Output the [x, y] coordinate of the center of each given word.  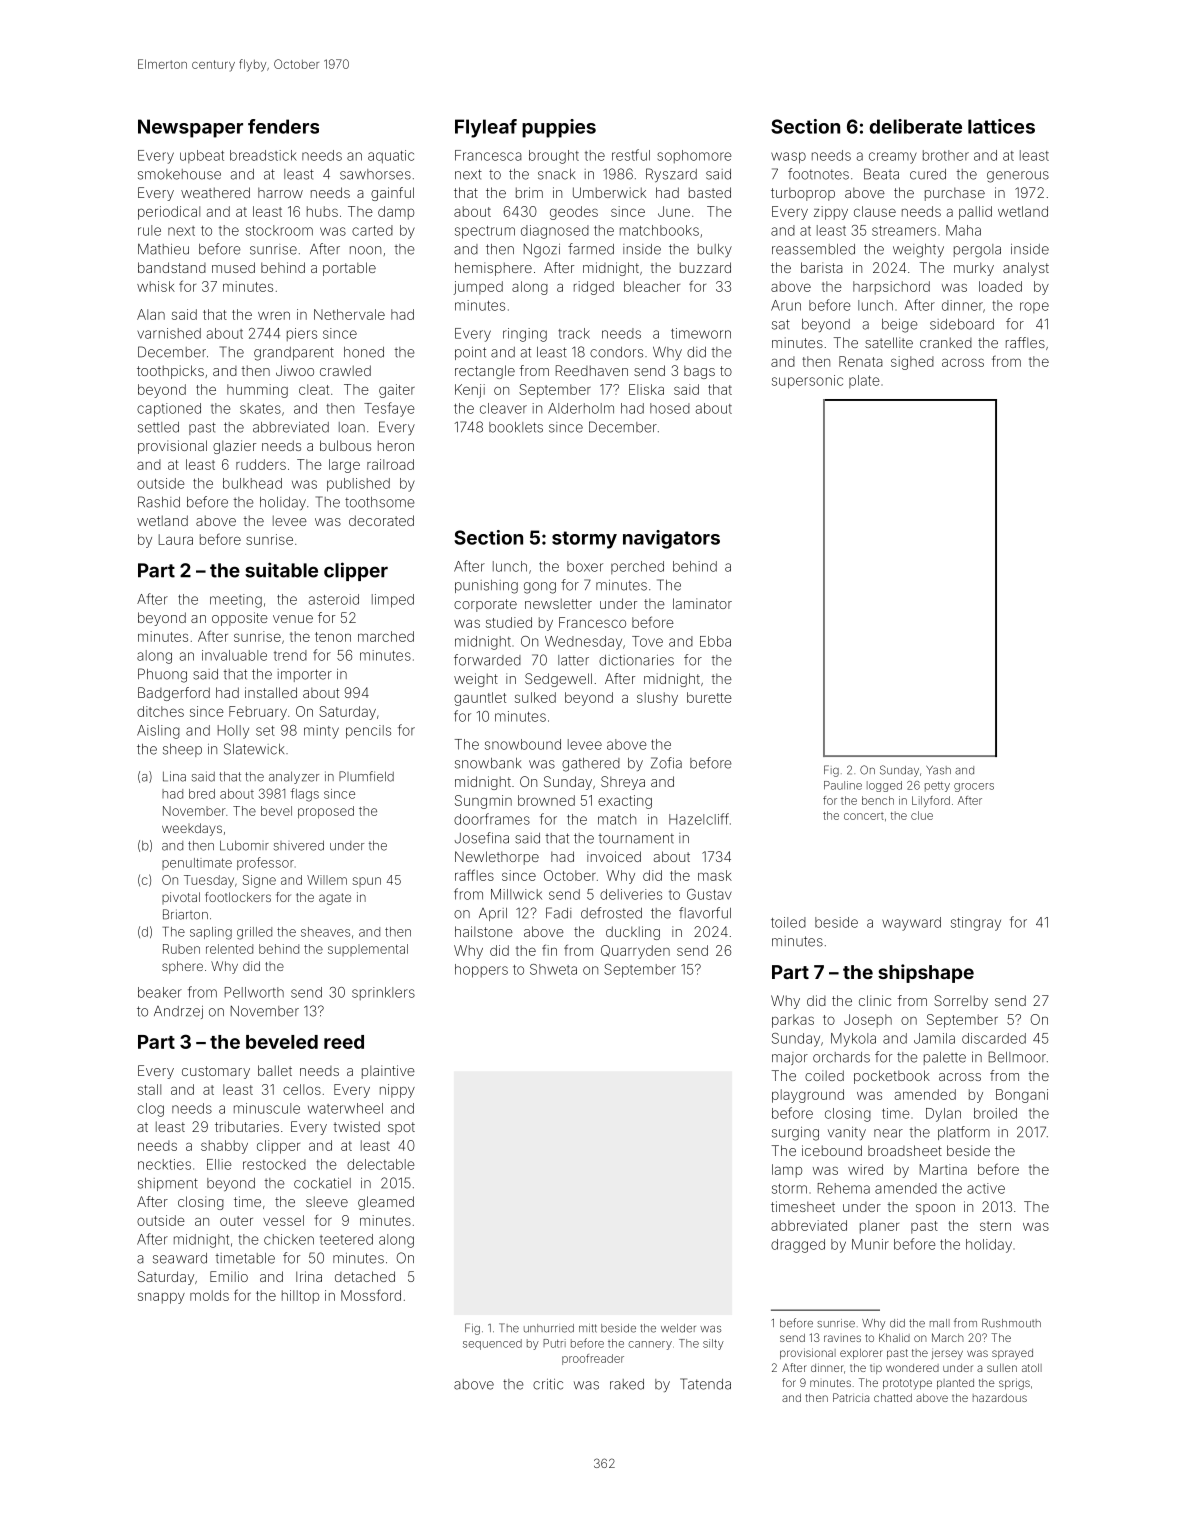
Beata [881, 174]
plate [864, 381]
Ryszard [671, 175]
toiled [788, 922]
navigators [671, 539]
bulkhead [252, 483]
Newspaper [190, 128]
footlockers [238, 897]
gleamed [386, 1203]
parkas [793, 1021]
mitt [588, 1328]
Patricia [851, 1397]
